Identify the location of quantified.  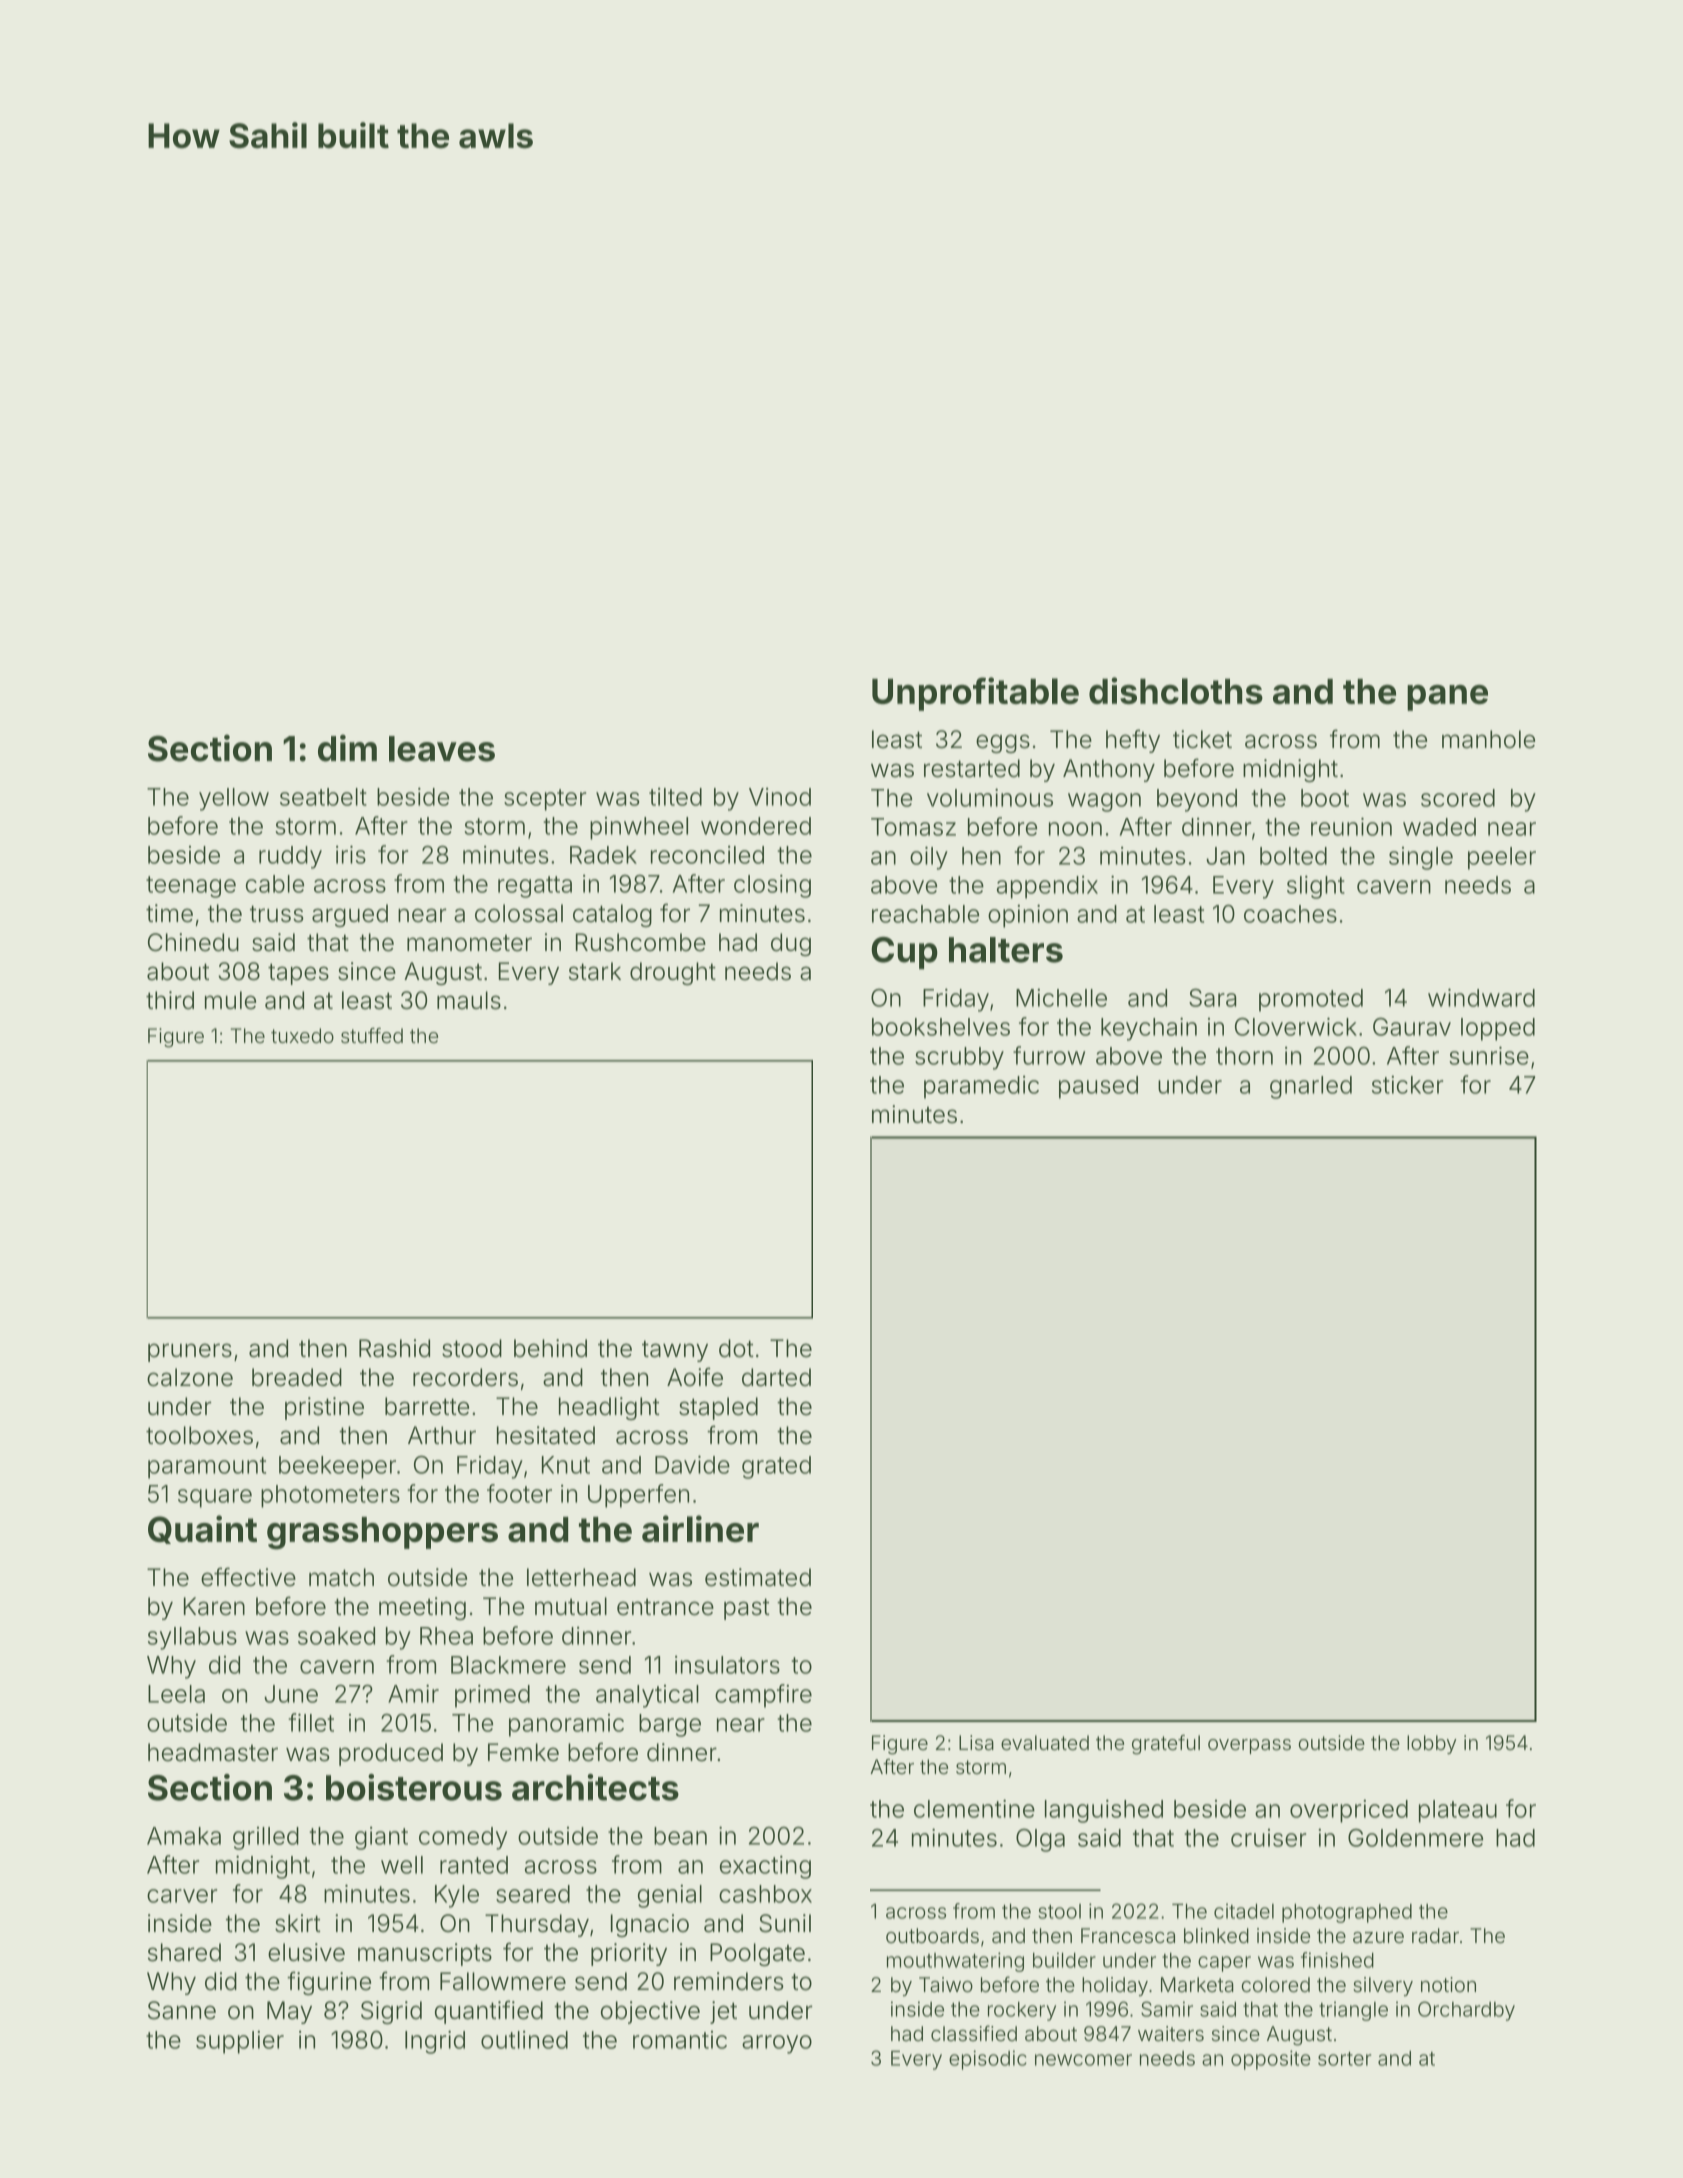
(489, 2012).
